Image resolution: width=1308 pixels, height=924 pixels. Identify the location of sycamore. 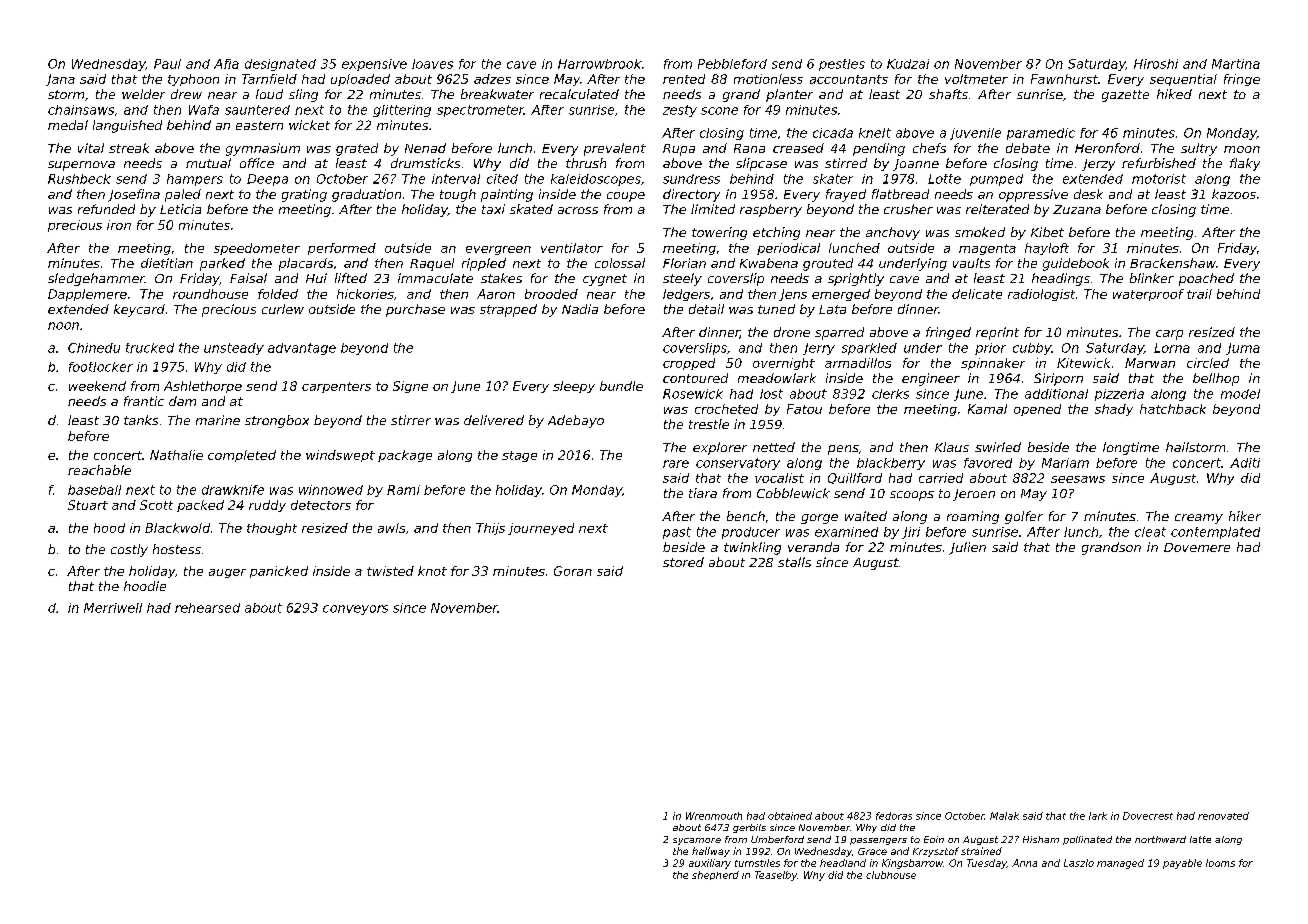
(697, 841).
